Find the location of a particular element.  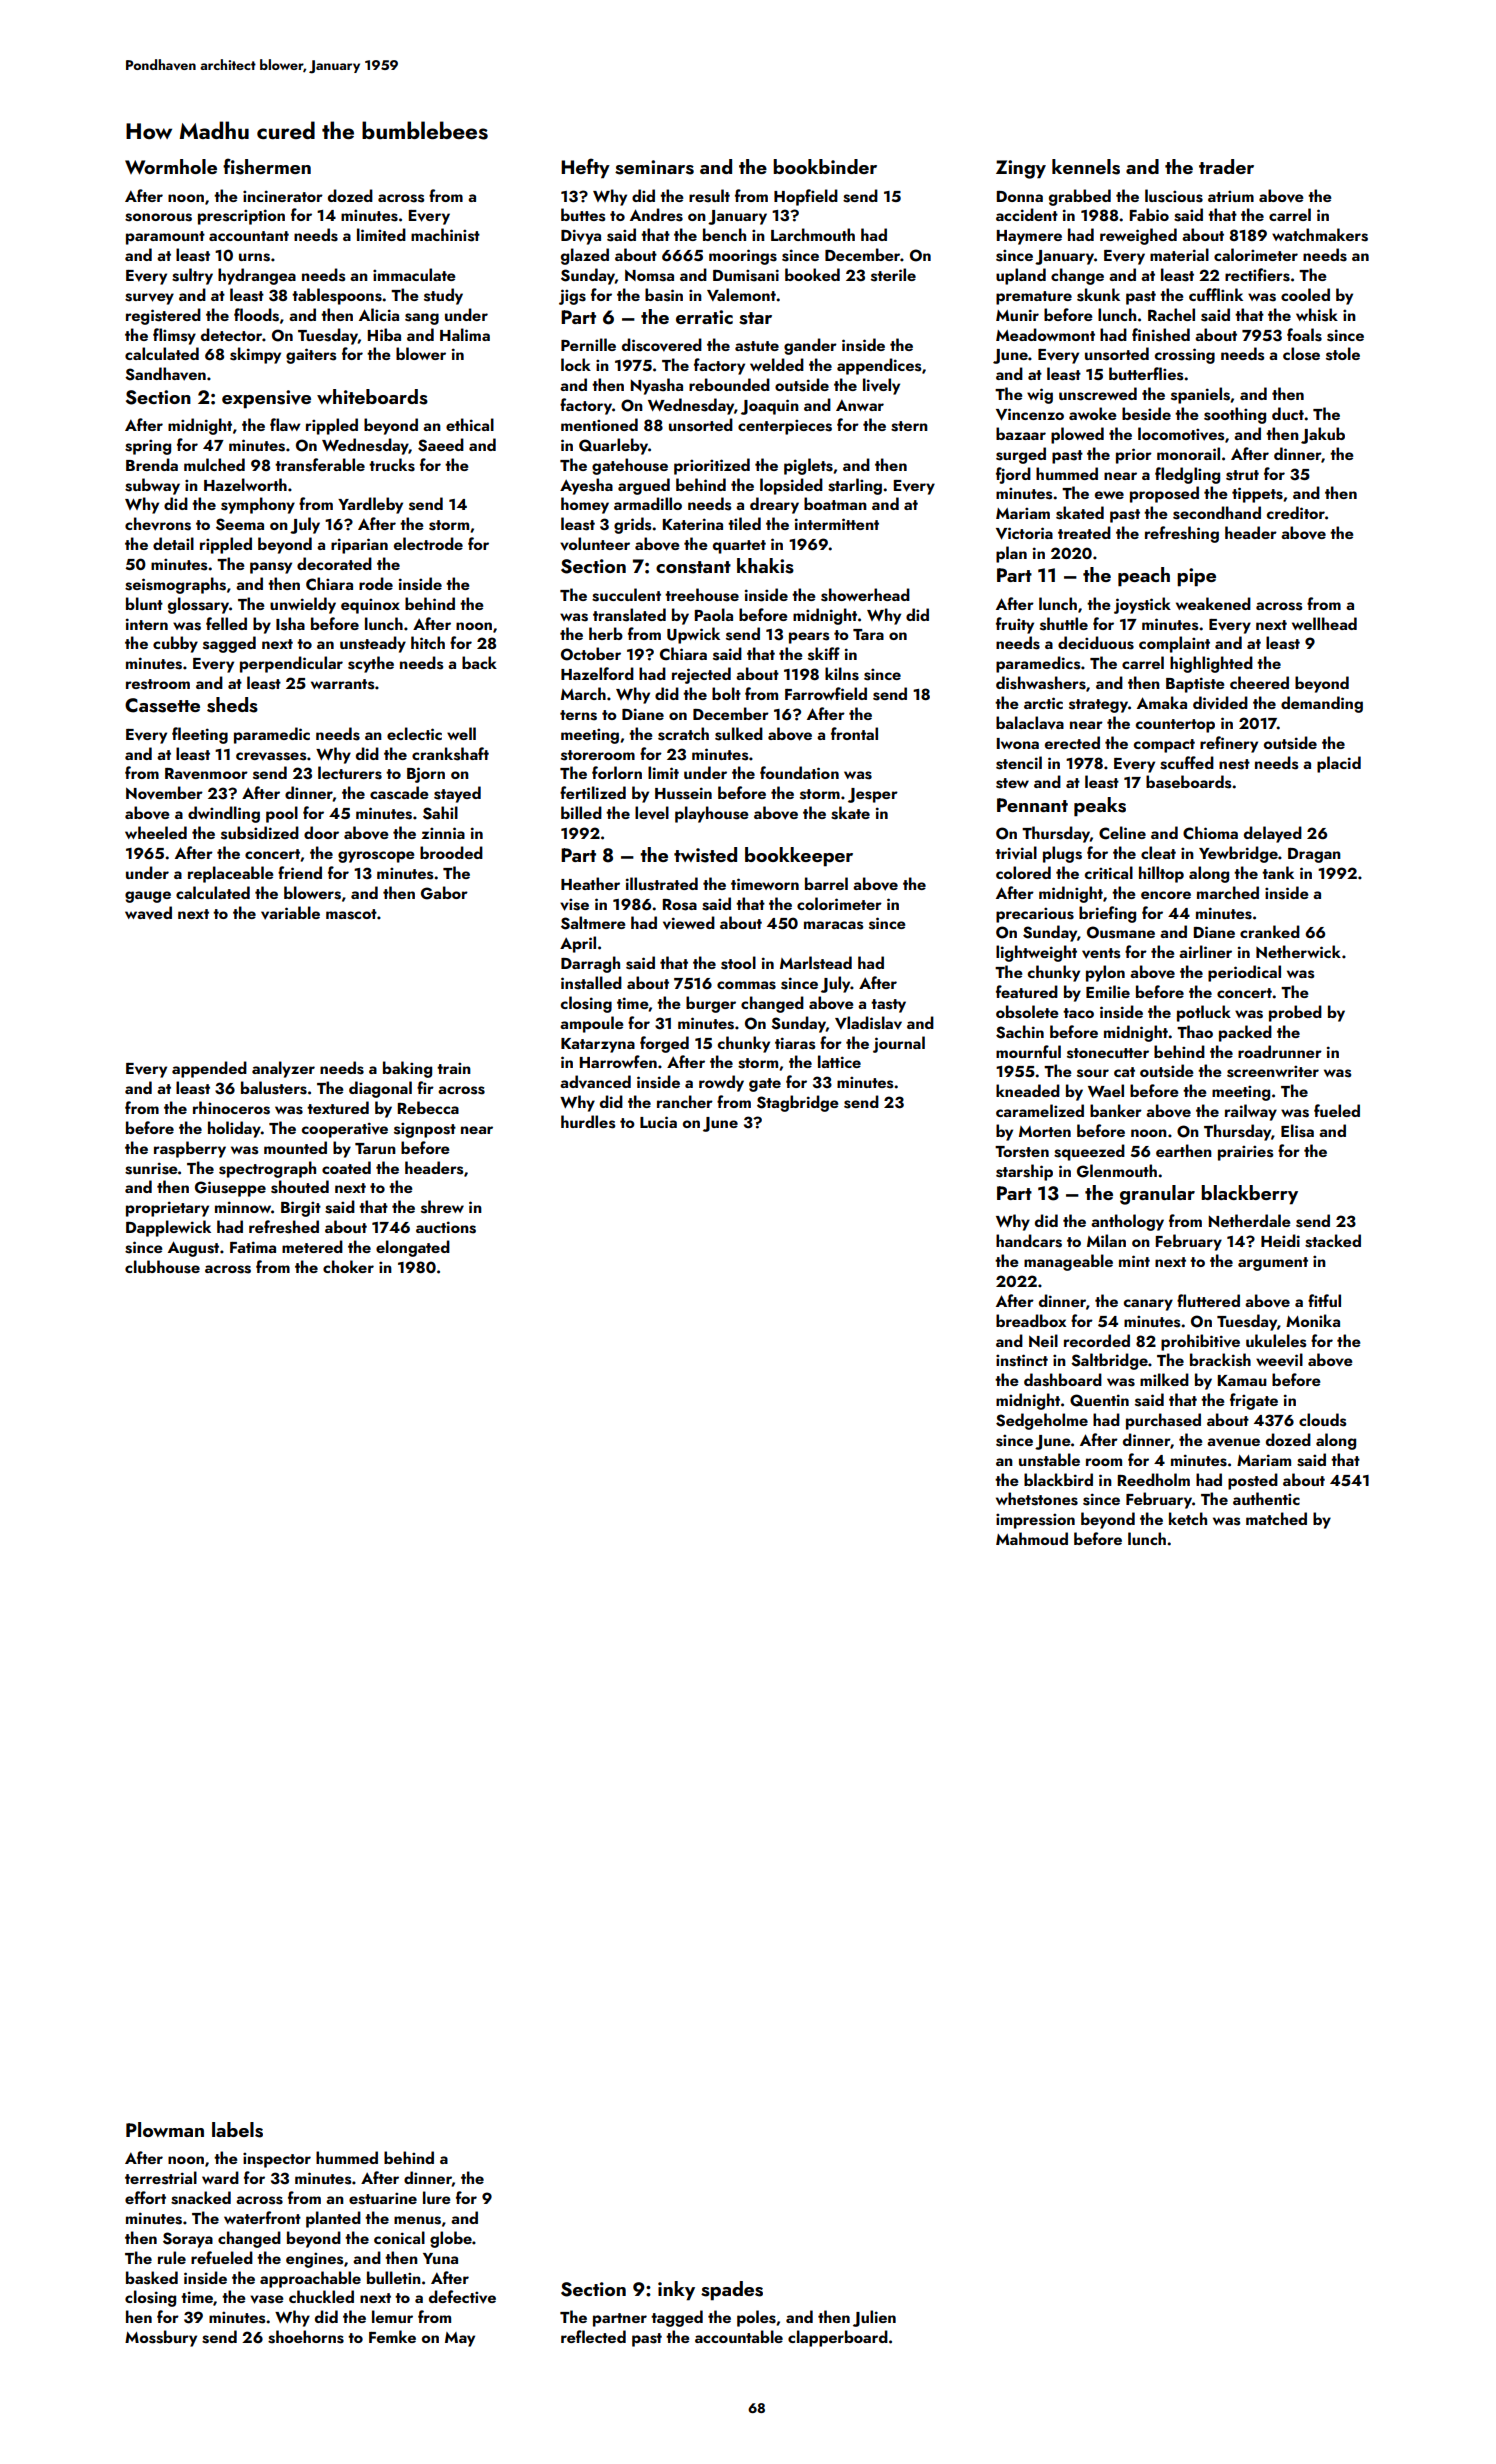

grids is located at coordinates (632, 525).
